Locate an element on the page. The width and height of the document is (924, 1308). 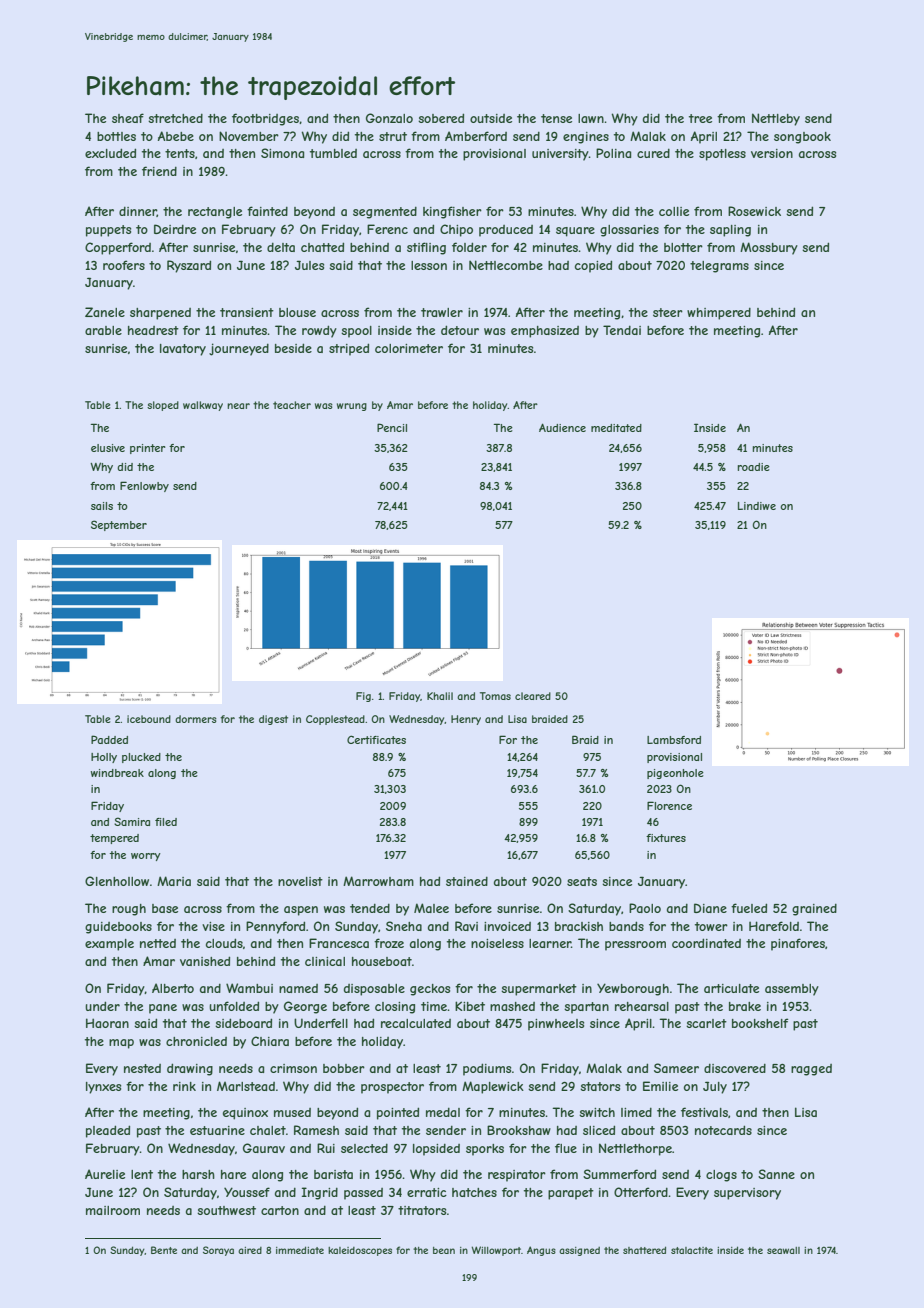
tense is located at coordinates (556, 118).
